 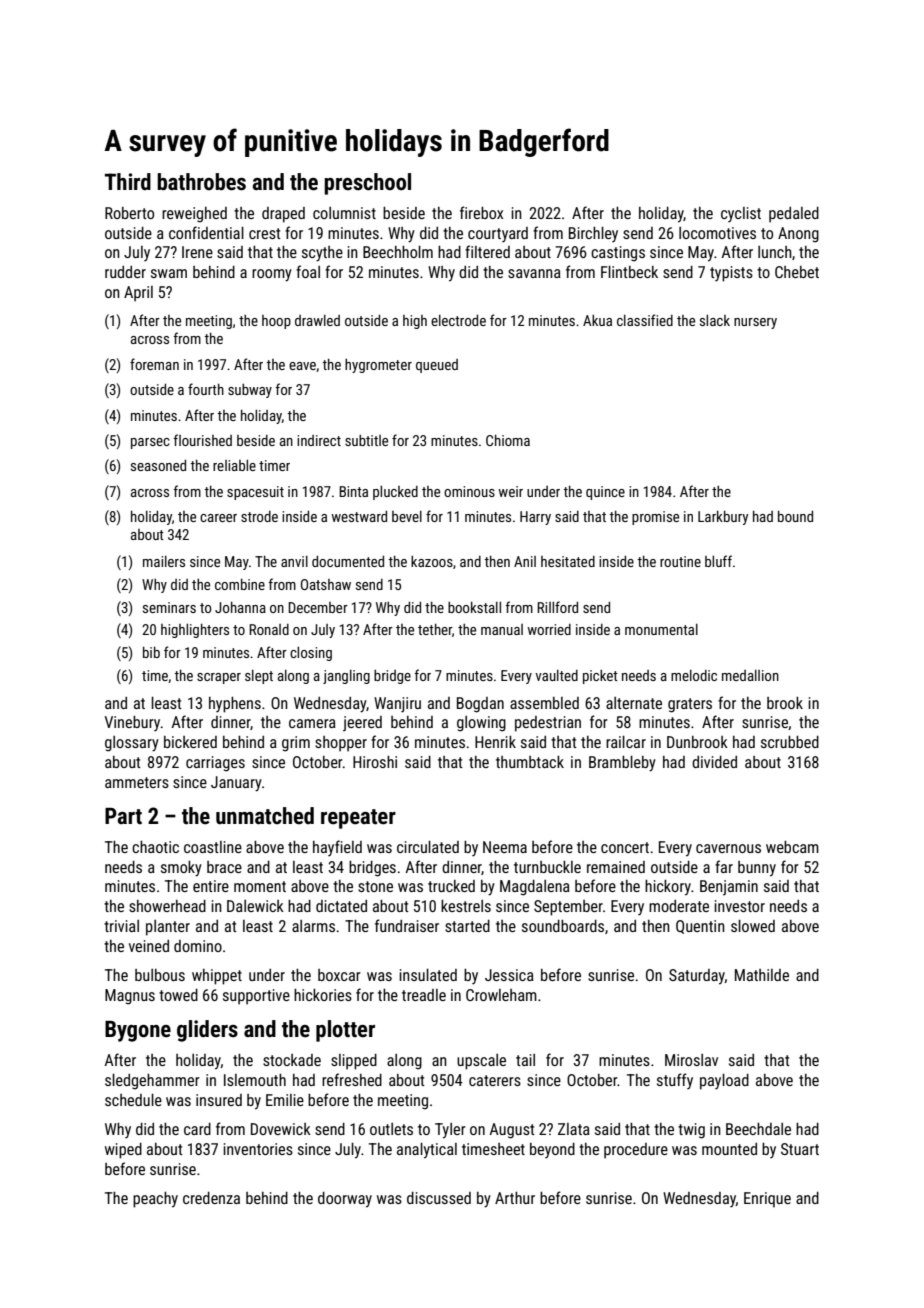 I want to click on glossary, so click(x=132, y=744).
